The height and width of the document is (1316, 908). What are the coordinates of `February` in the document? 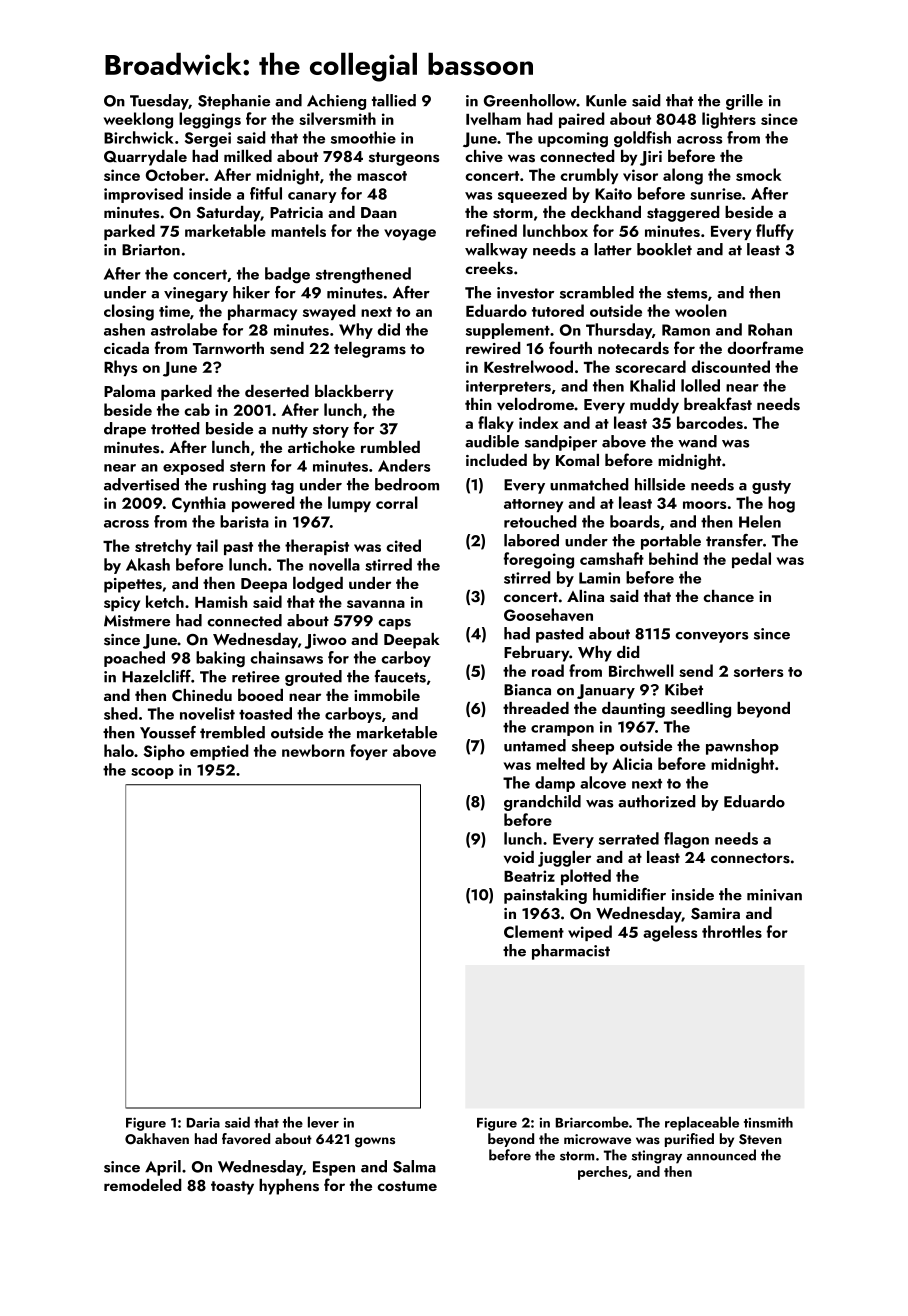 It's located at (537, 654).
